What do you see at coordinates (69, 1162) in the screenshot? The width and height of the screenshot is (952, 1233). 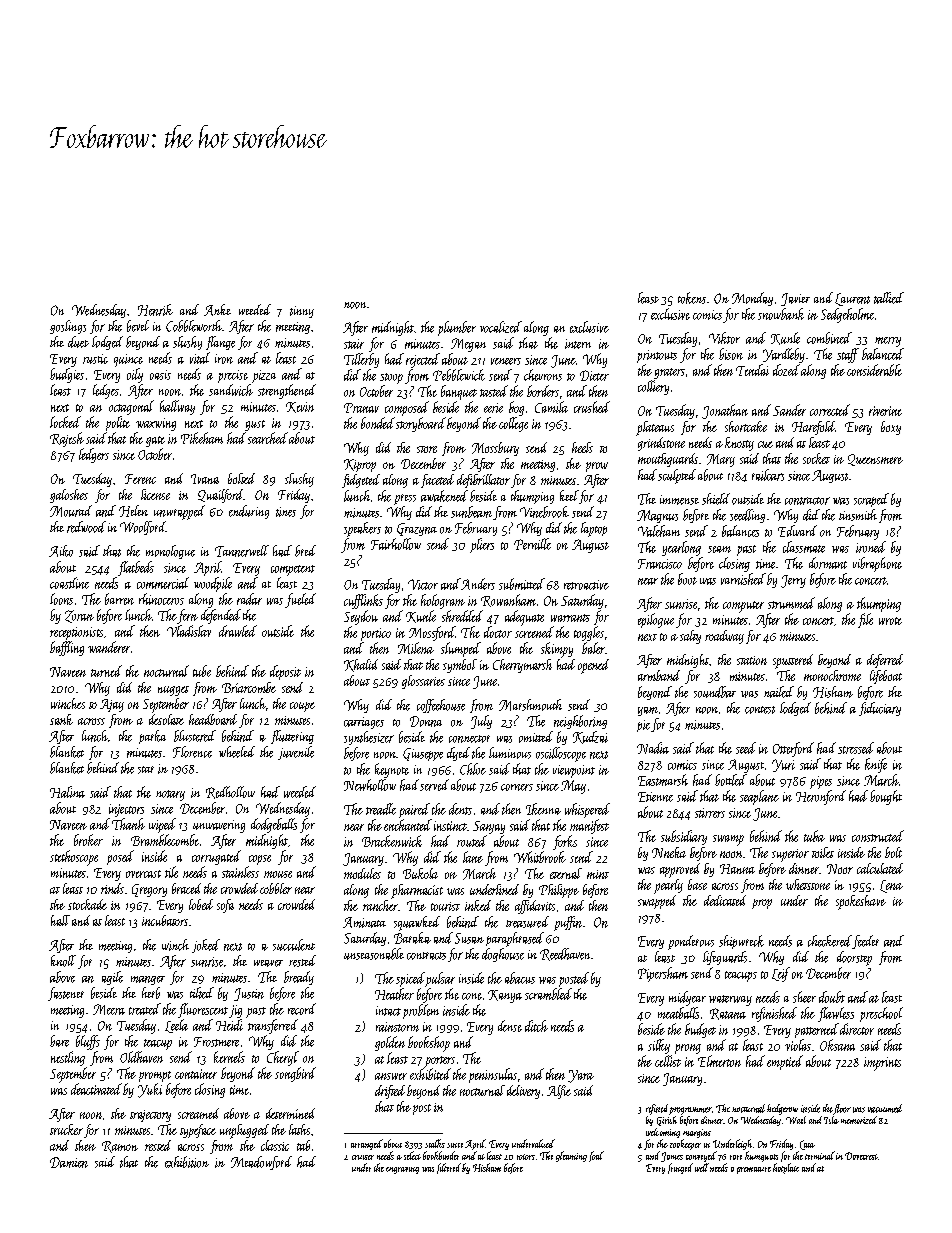 I see `Damien` at bounding box center [69, 1162].
